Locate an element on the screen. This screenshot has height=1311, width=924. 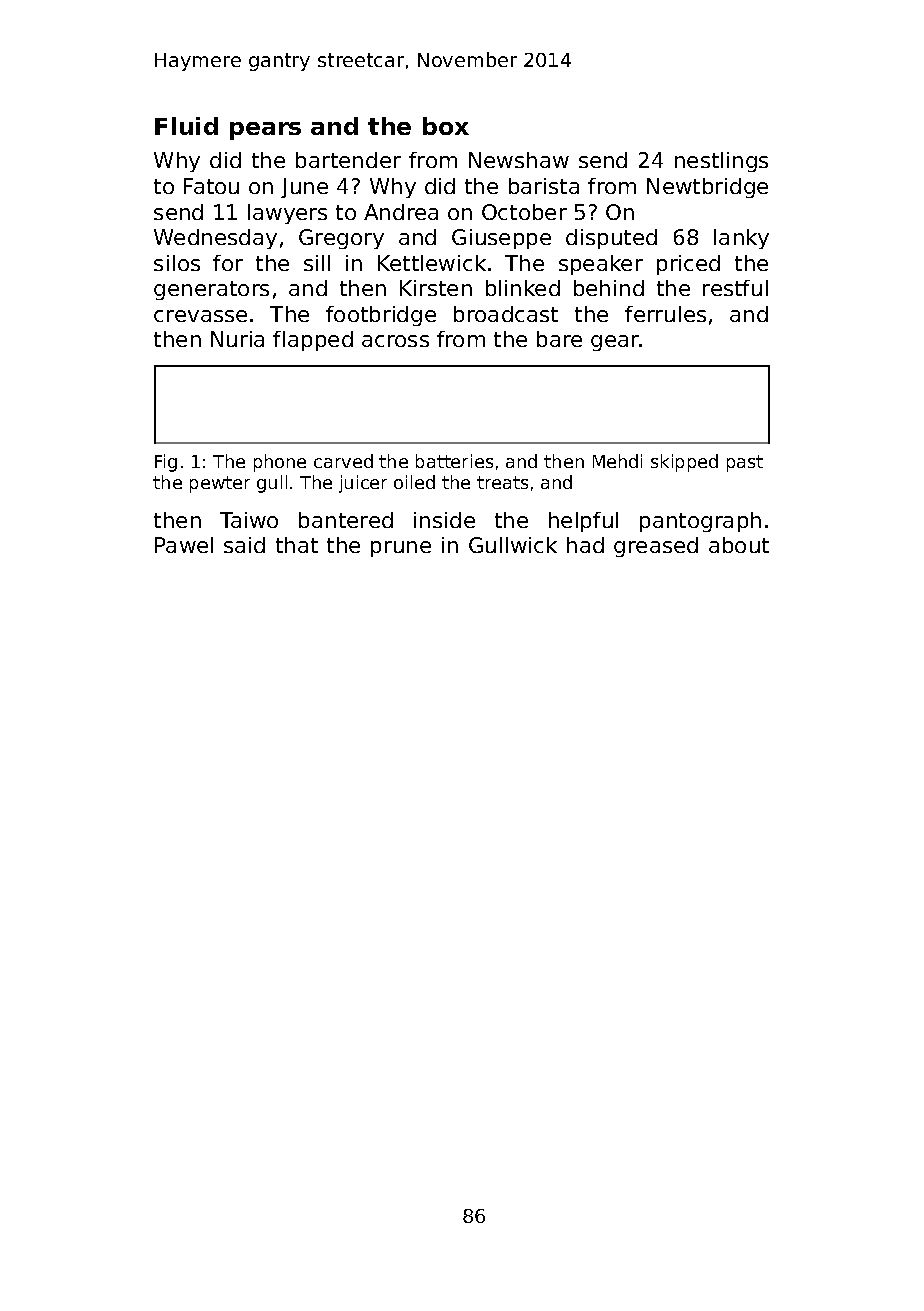
that is located at coordinates (297, 545).
